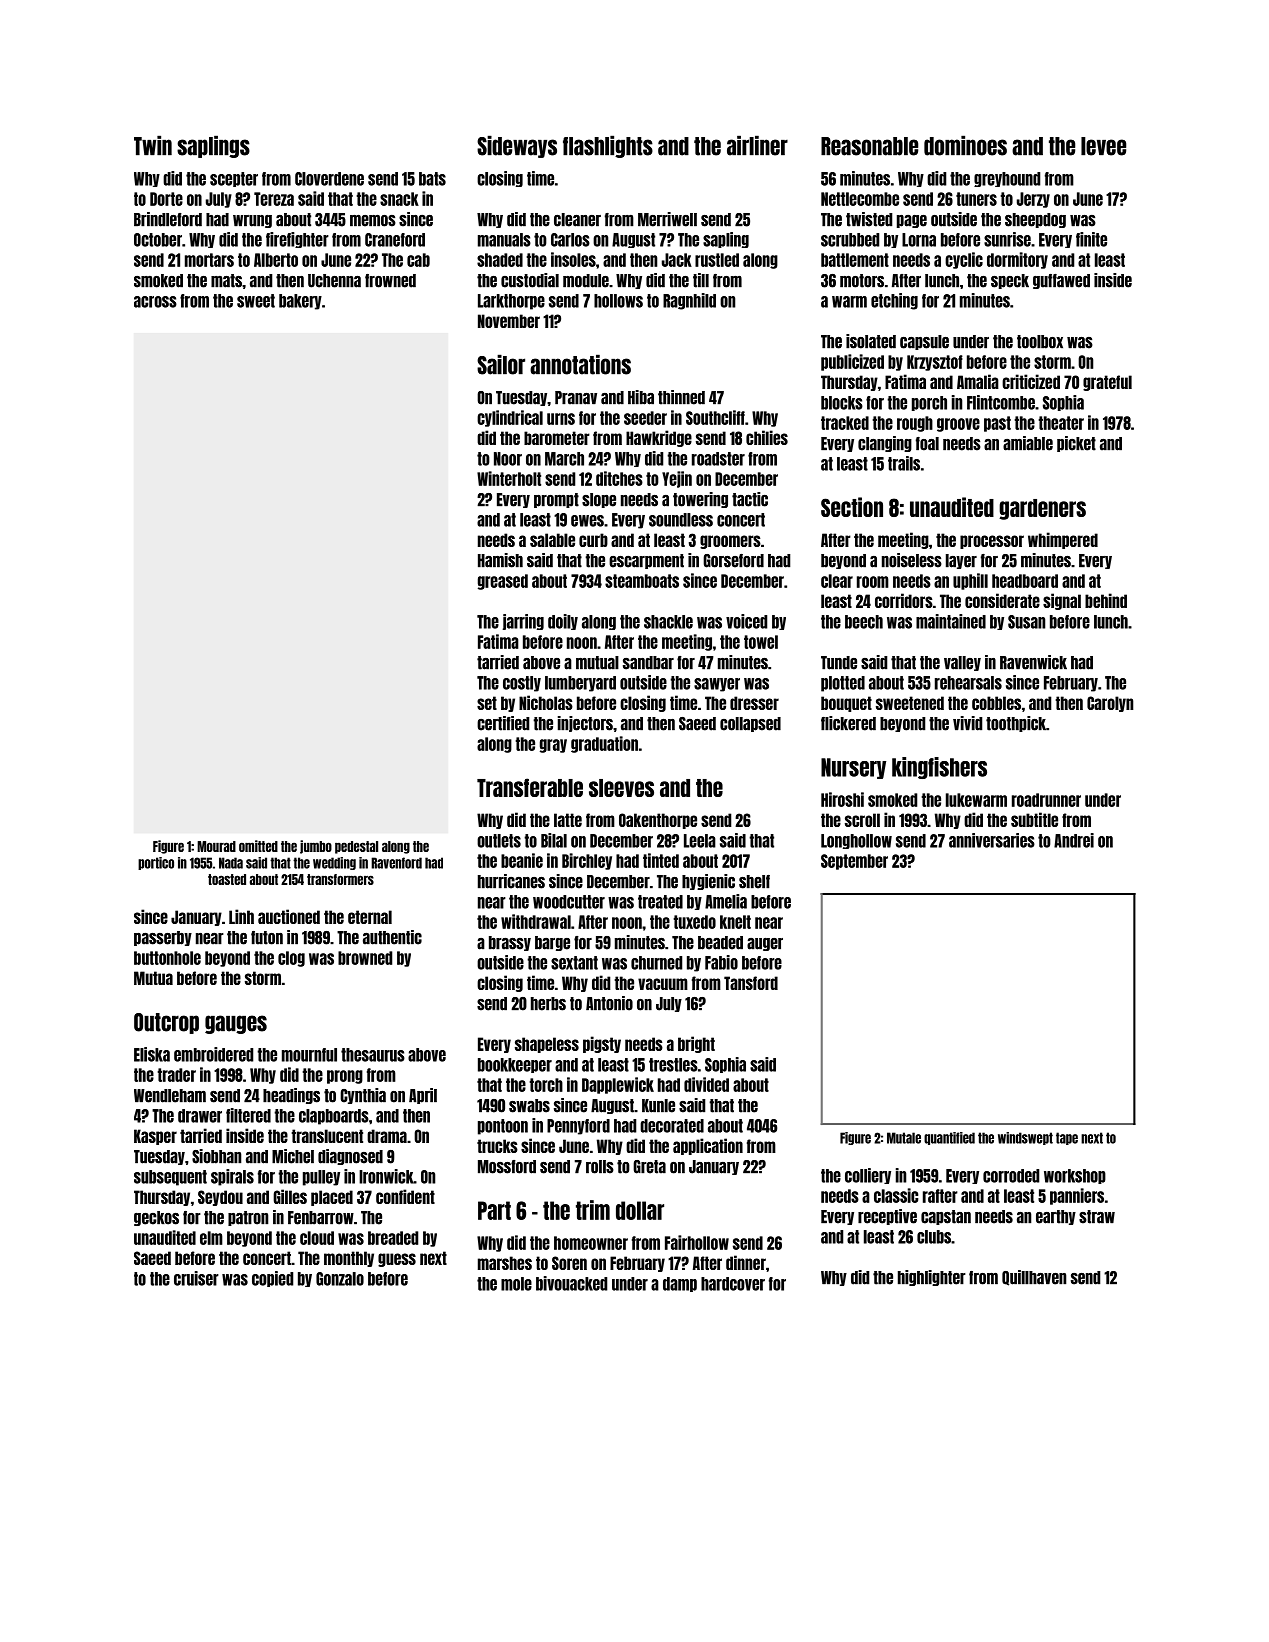 The image size is (1269, 1642). I want to click on thesaurus, so click(373, 1055).
